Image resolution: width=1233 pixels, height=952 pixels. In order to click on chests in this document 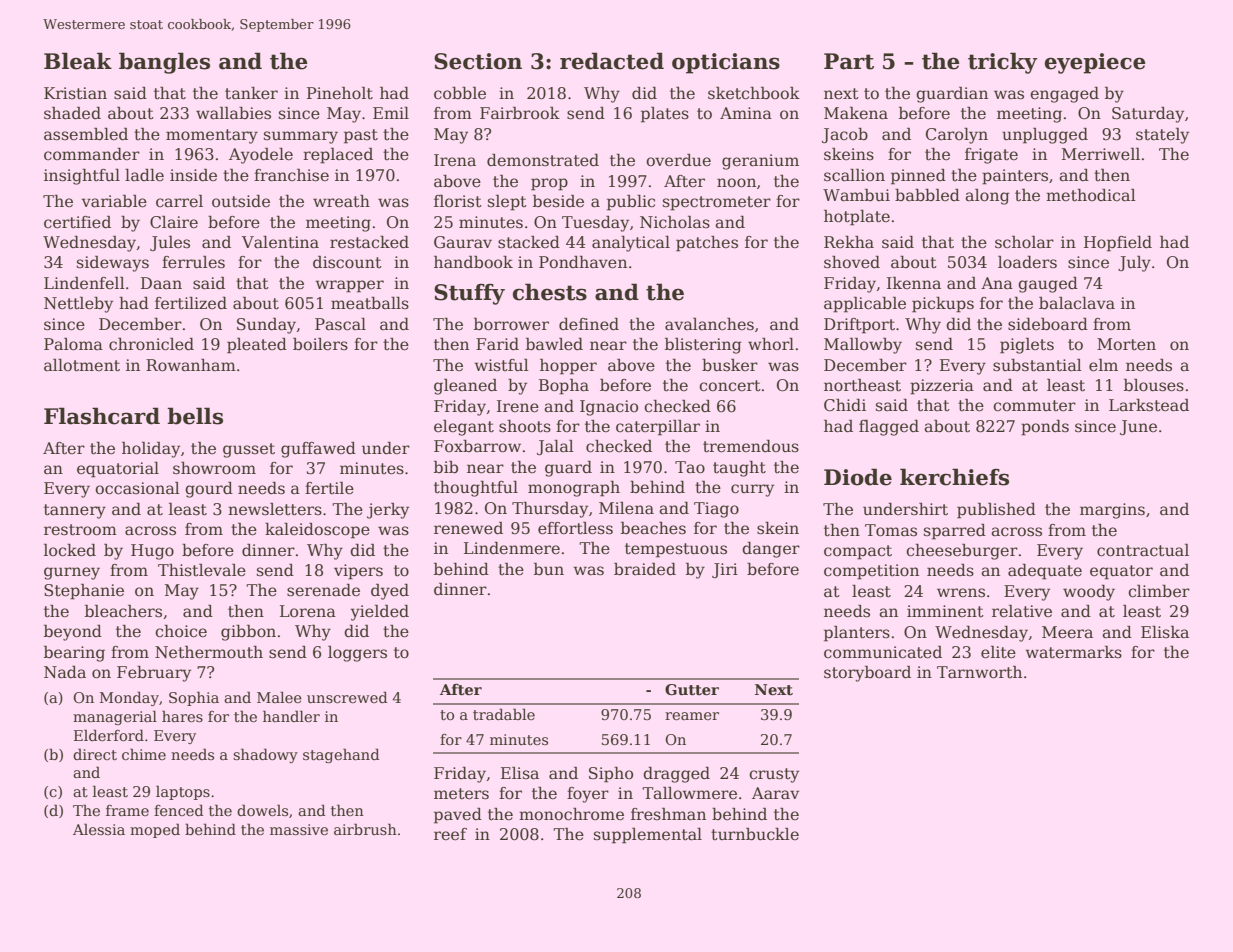, I will do `click(550, 292)`.
